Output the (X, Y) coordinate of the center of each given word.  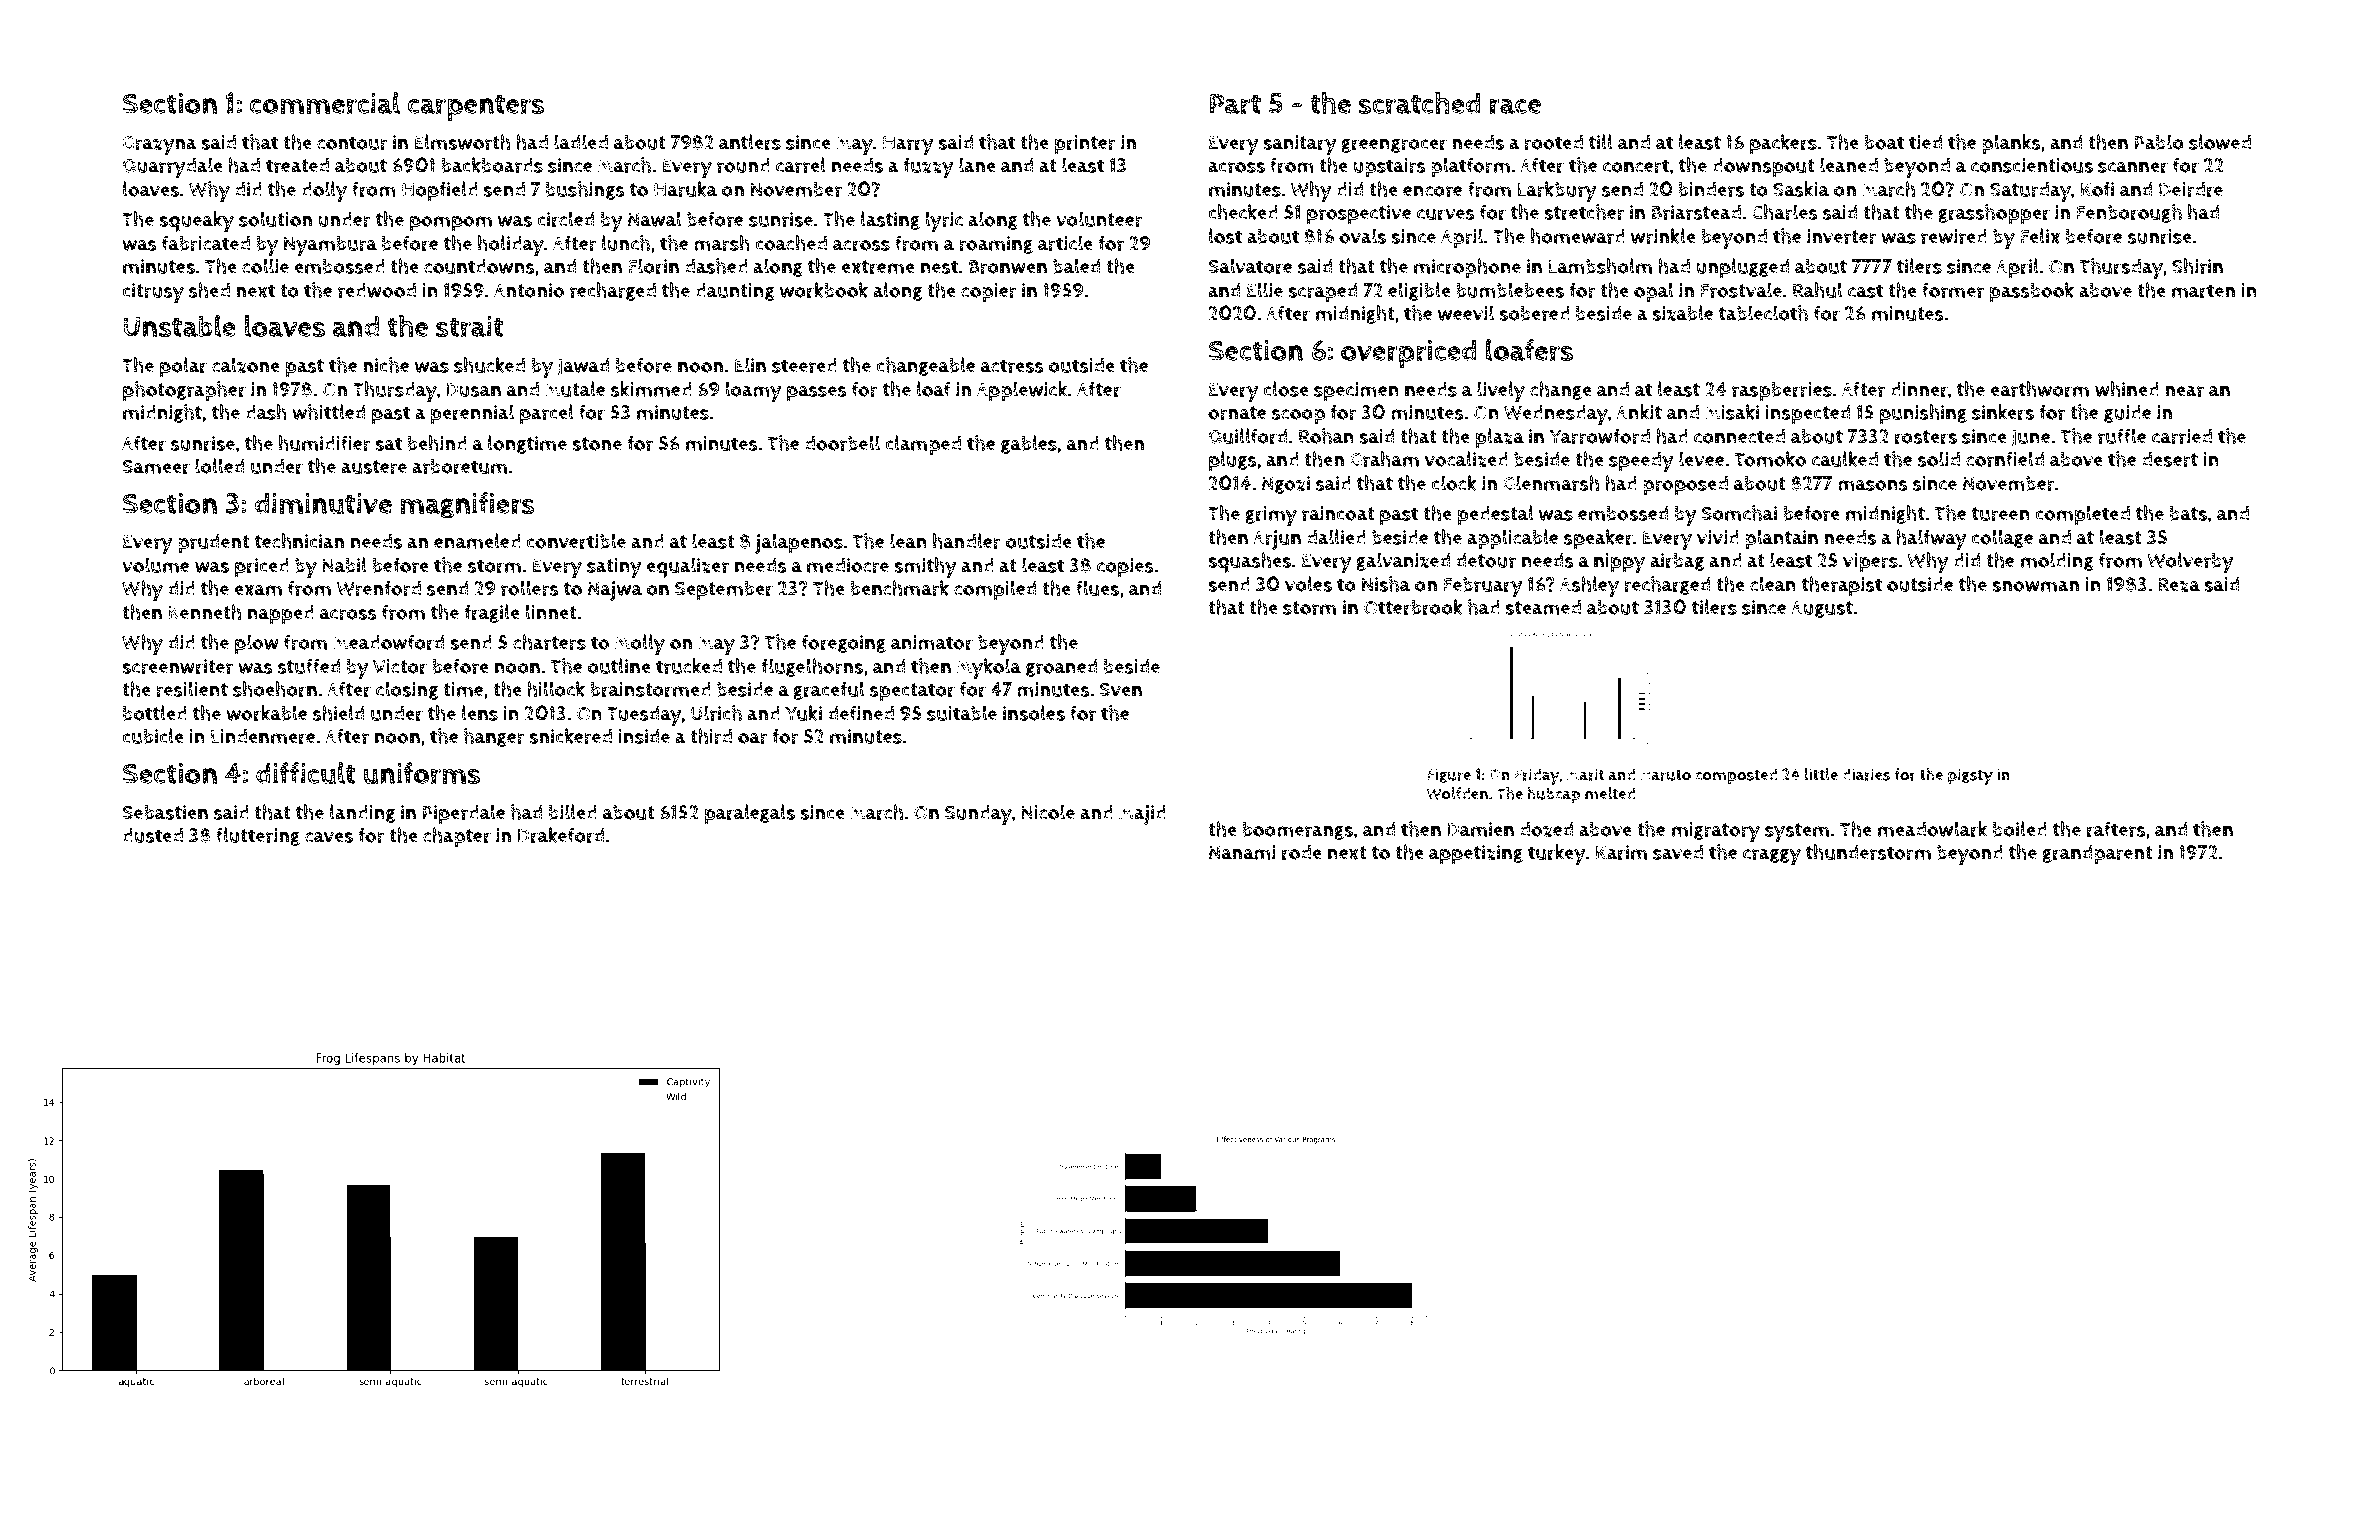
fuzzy (928, 167)
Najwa (615, 591)
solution (276, 219)
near (2184, 391)
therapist (1842, 586)
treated (297, 165)
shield (338, 713)
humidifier (325, 443)
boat (1884, 142)
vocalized (1466, 459)
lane (977, 165)
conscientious (2032, 165)
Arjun (1277, 540)
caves (329, 837)
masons (1873, 485)
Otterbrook (1413, 607)
